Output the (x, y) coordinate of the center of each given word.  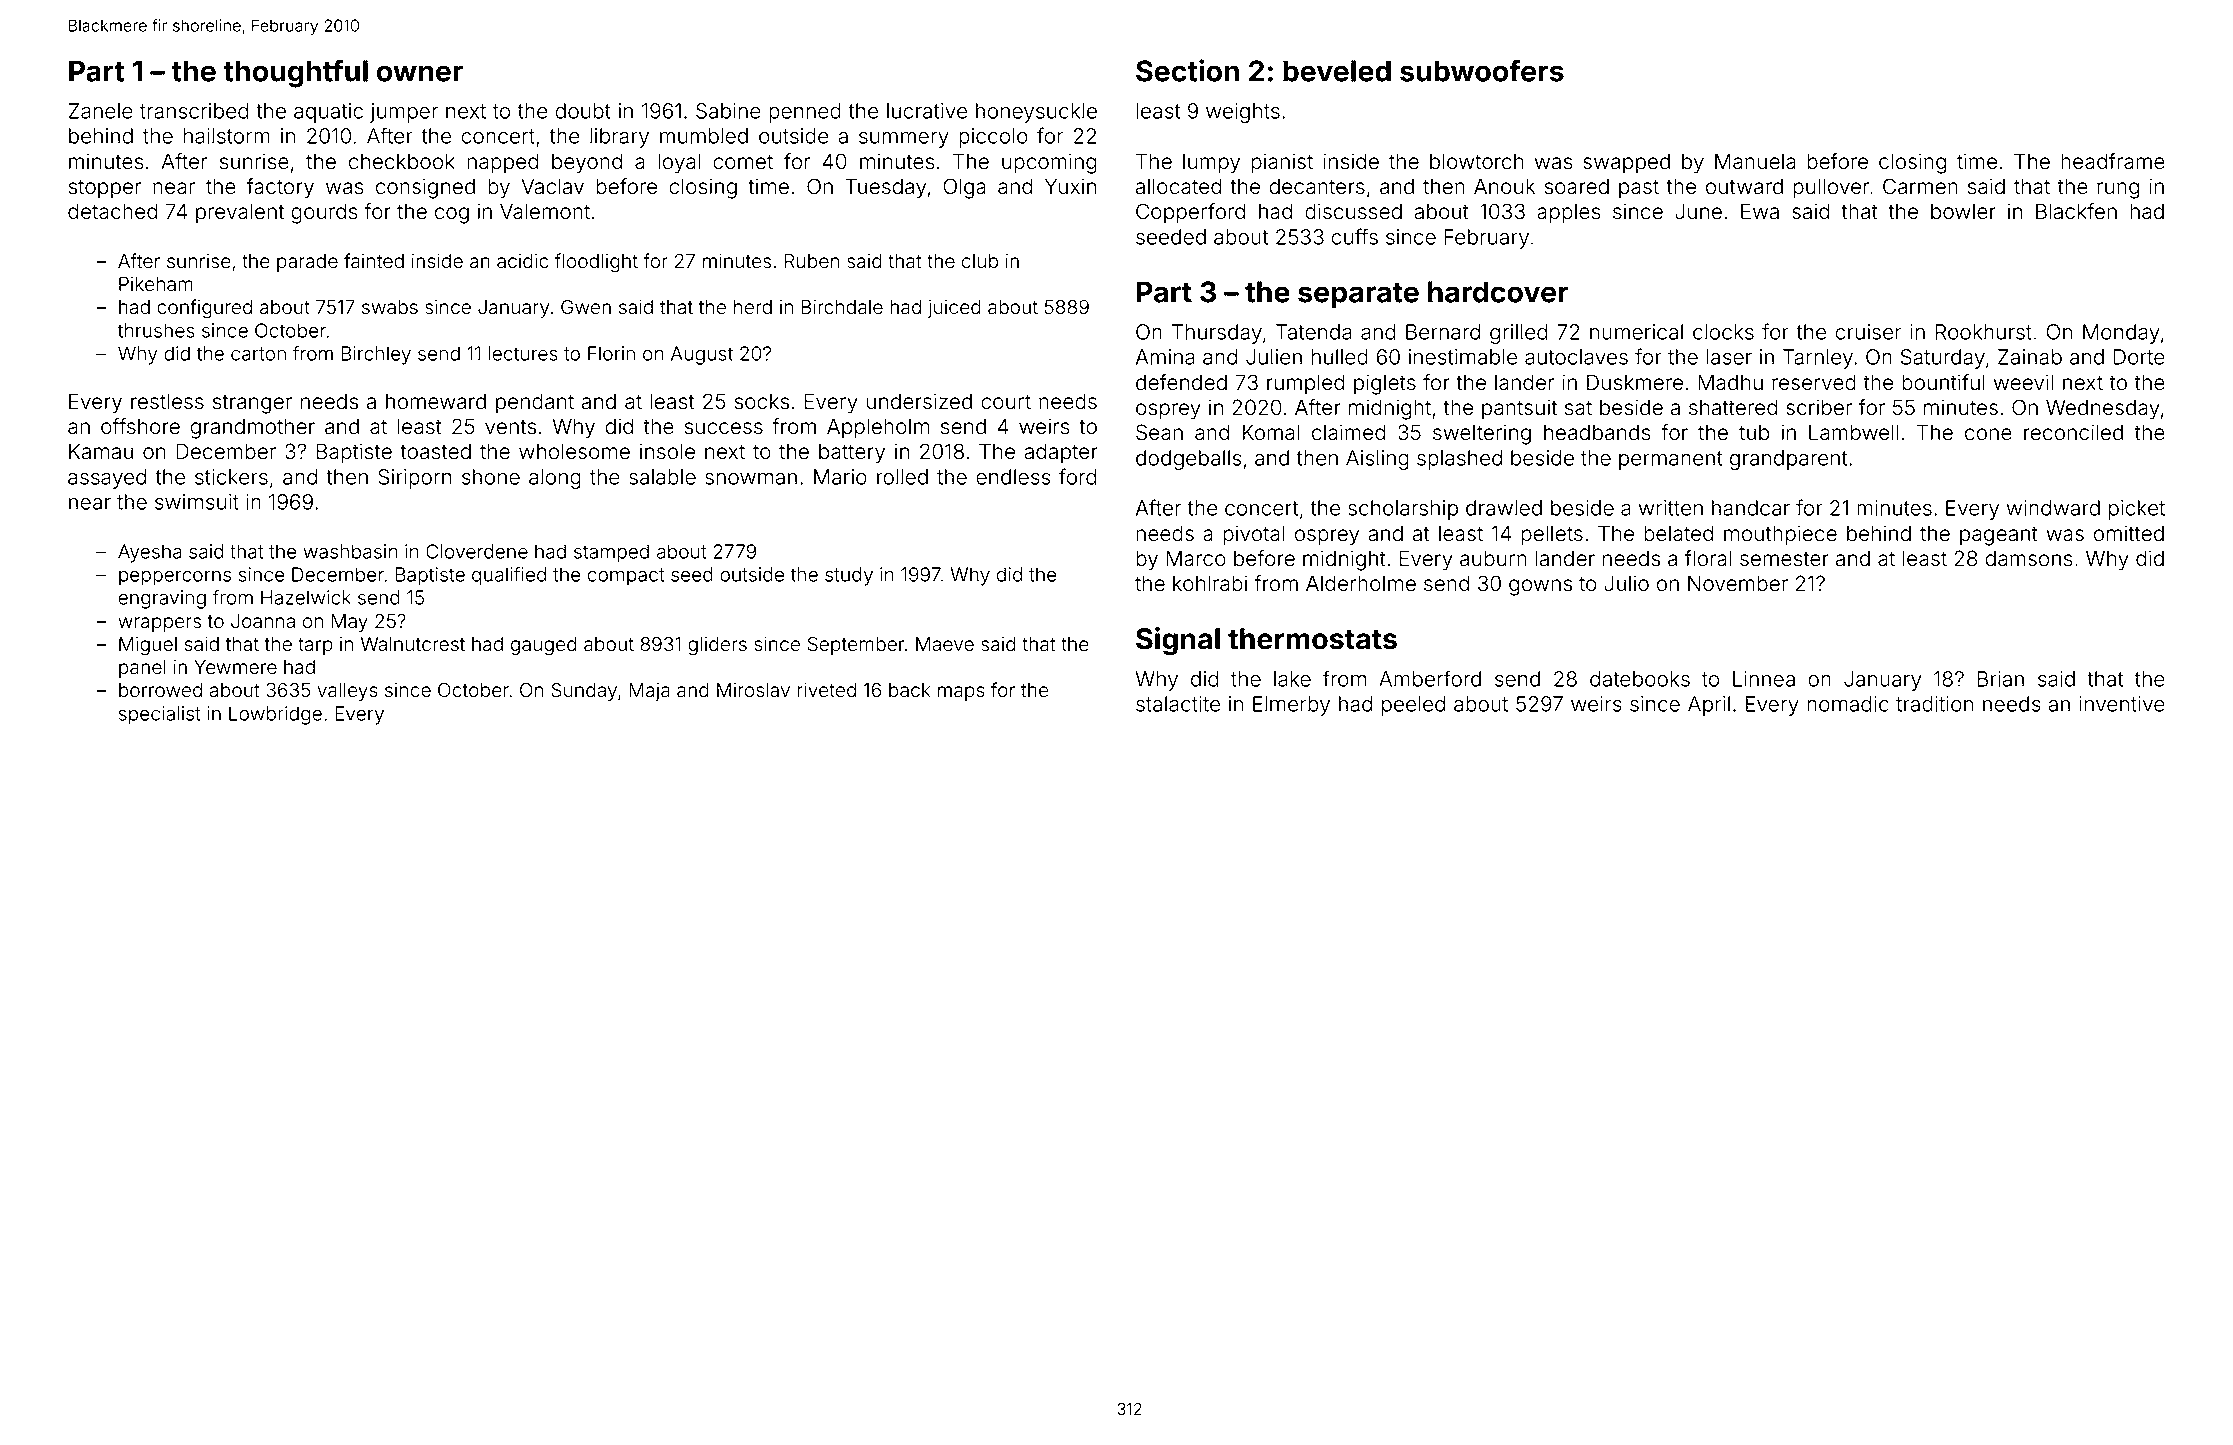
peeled (1413, 706)
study (849, 576)
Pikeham (156, 284)
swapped (1626, 163)
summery (904, 140)
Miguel (148, 646)
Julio (1626, 583)
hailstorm (227, 136)
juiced (954, 309)
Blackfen (2076, 211)
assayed (107, 479)
